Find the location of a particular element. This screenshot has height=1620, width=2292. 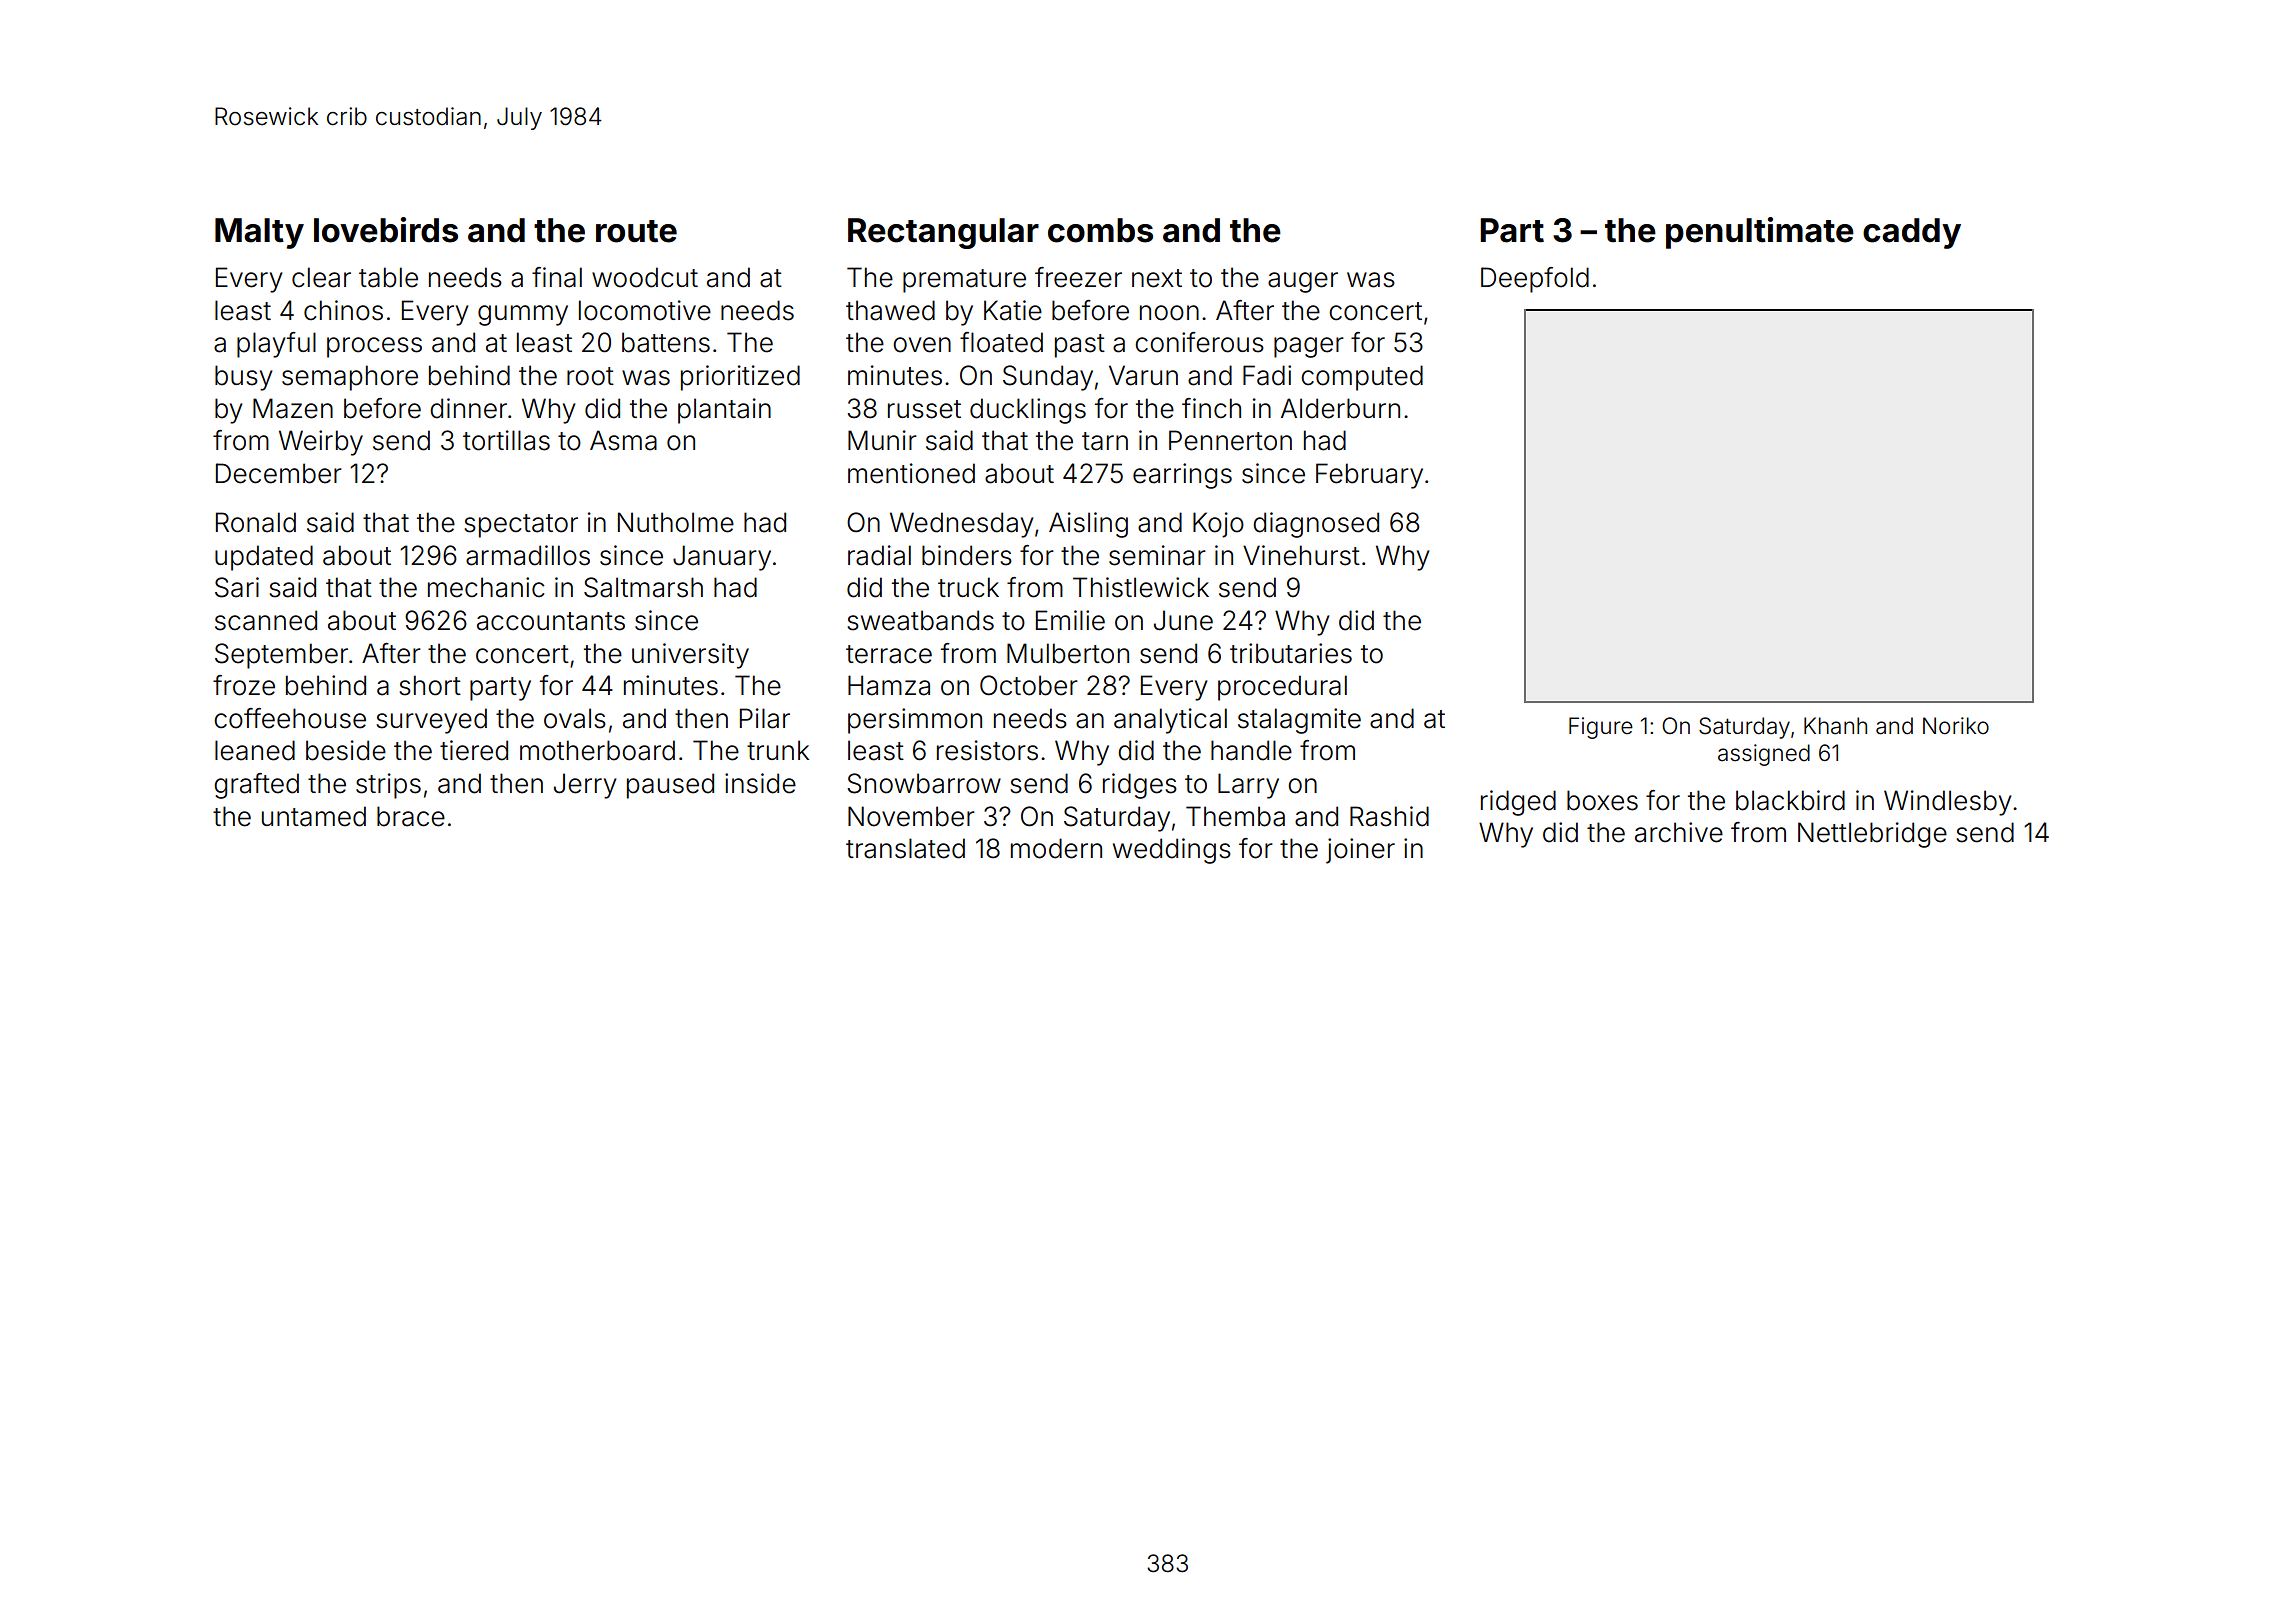

lovebirds is located at coordinates (386, 230).
